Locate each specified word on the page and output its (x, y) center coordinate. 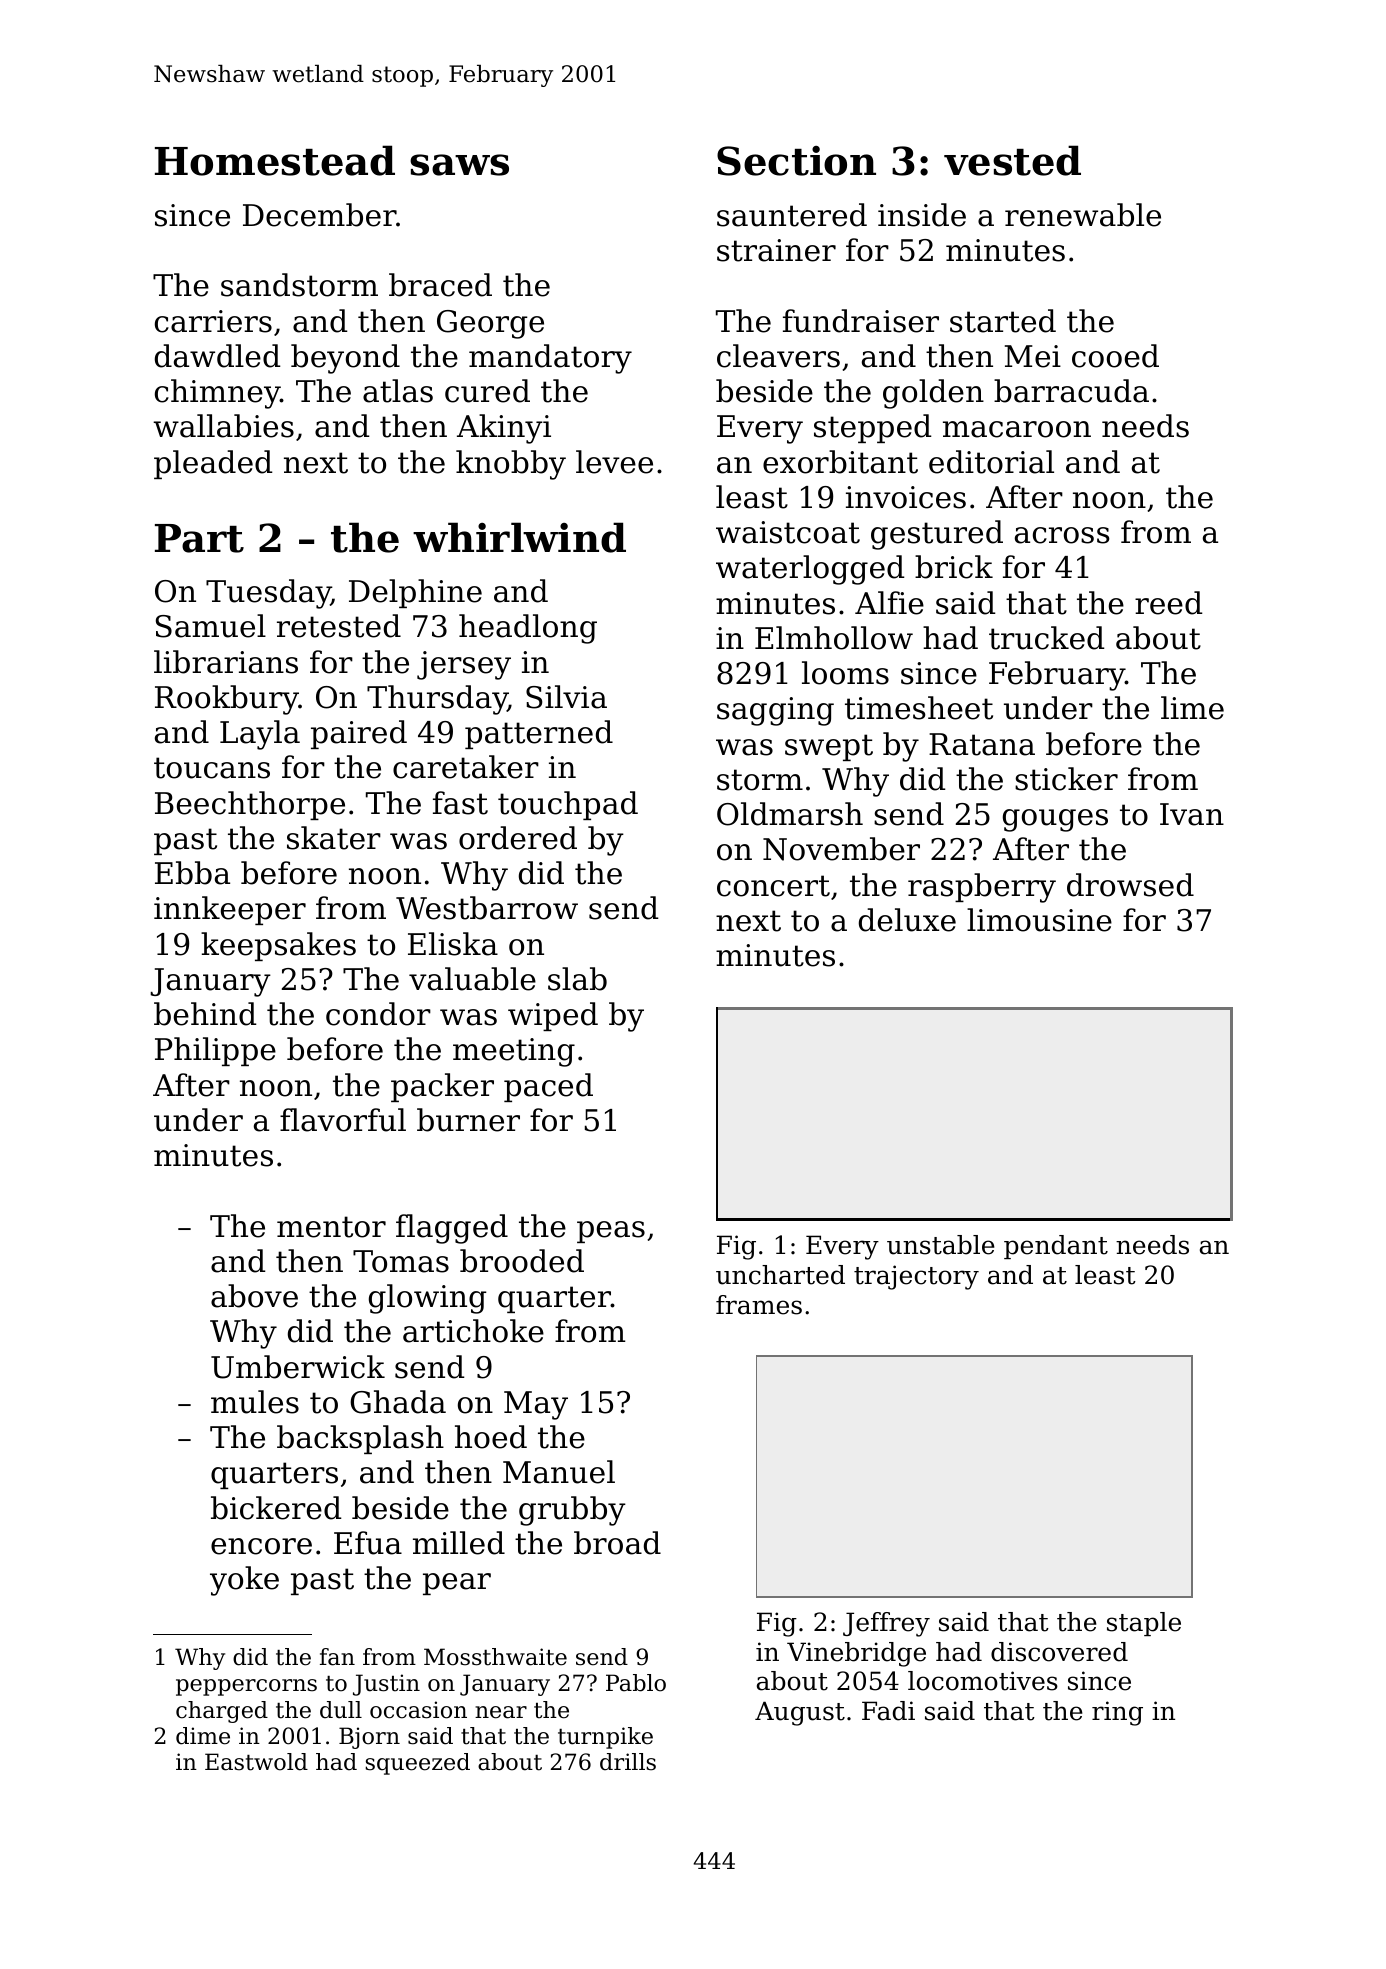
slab (577, 979)
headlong (528, 629)
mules (255, 1402)
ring (1117, 1713)
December (319, 215)
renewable (1083, 215)
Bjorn (369, 1738)
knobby (511, 465)
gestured (937, 535)
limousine (1039, 920)
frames (759, 1305)
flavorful (343, 1120)
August (800, 1713)
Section (796, 161)
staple (1144, 1624)
